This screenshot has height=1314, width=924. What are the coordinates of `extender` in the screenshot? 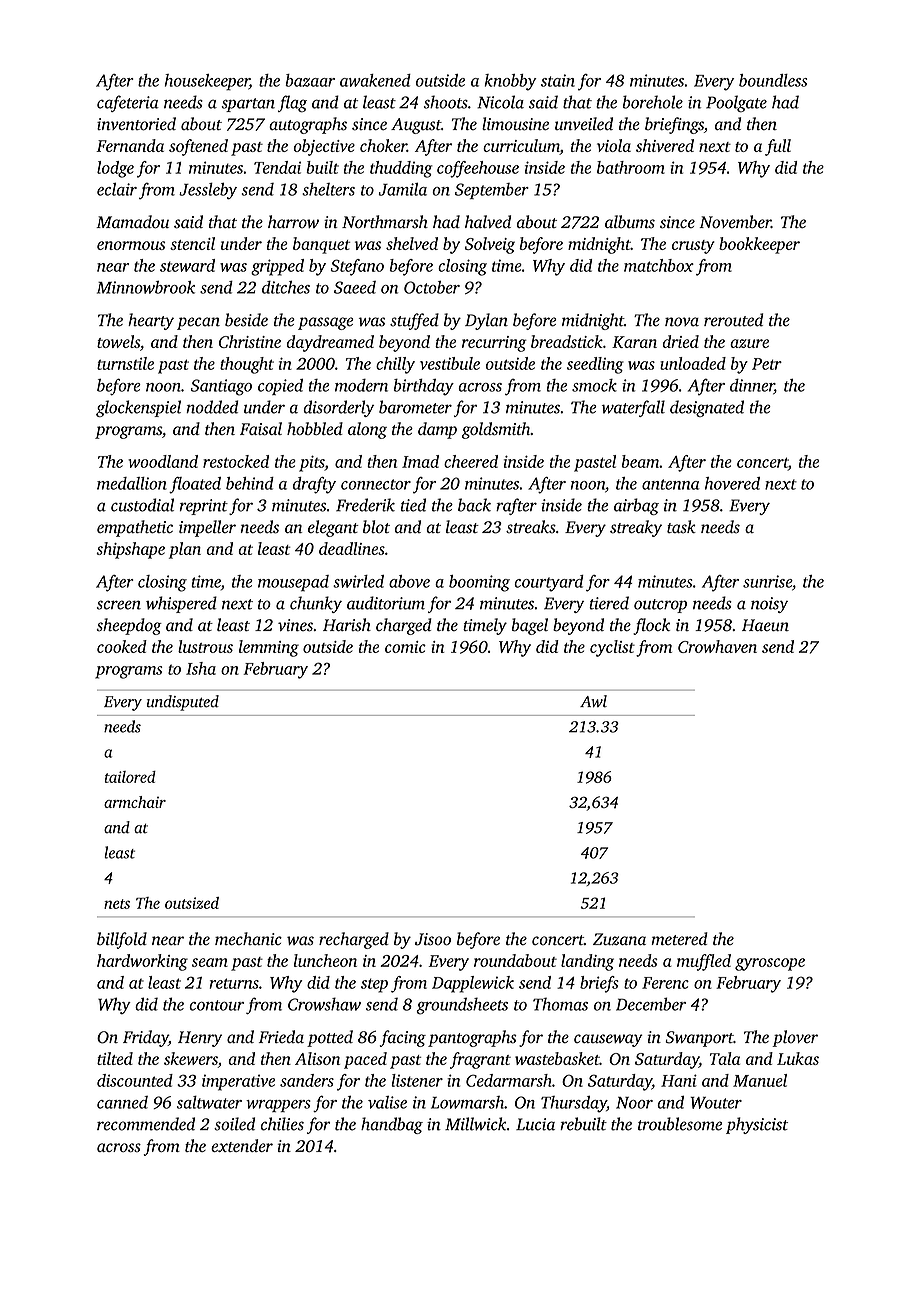 It's located at (242, 1145).
